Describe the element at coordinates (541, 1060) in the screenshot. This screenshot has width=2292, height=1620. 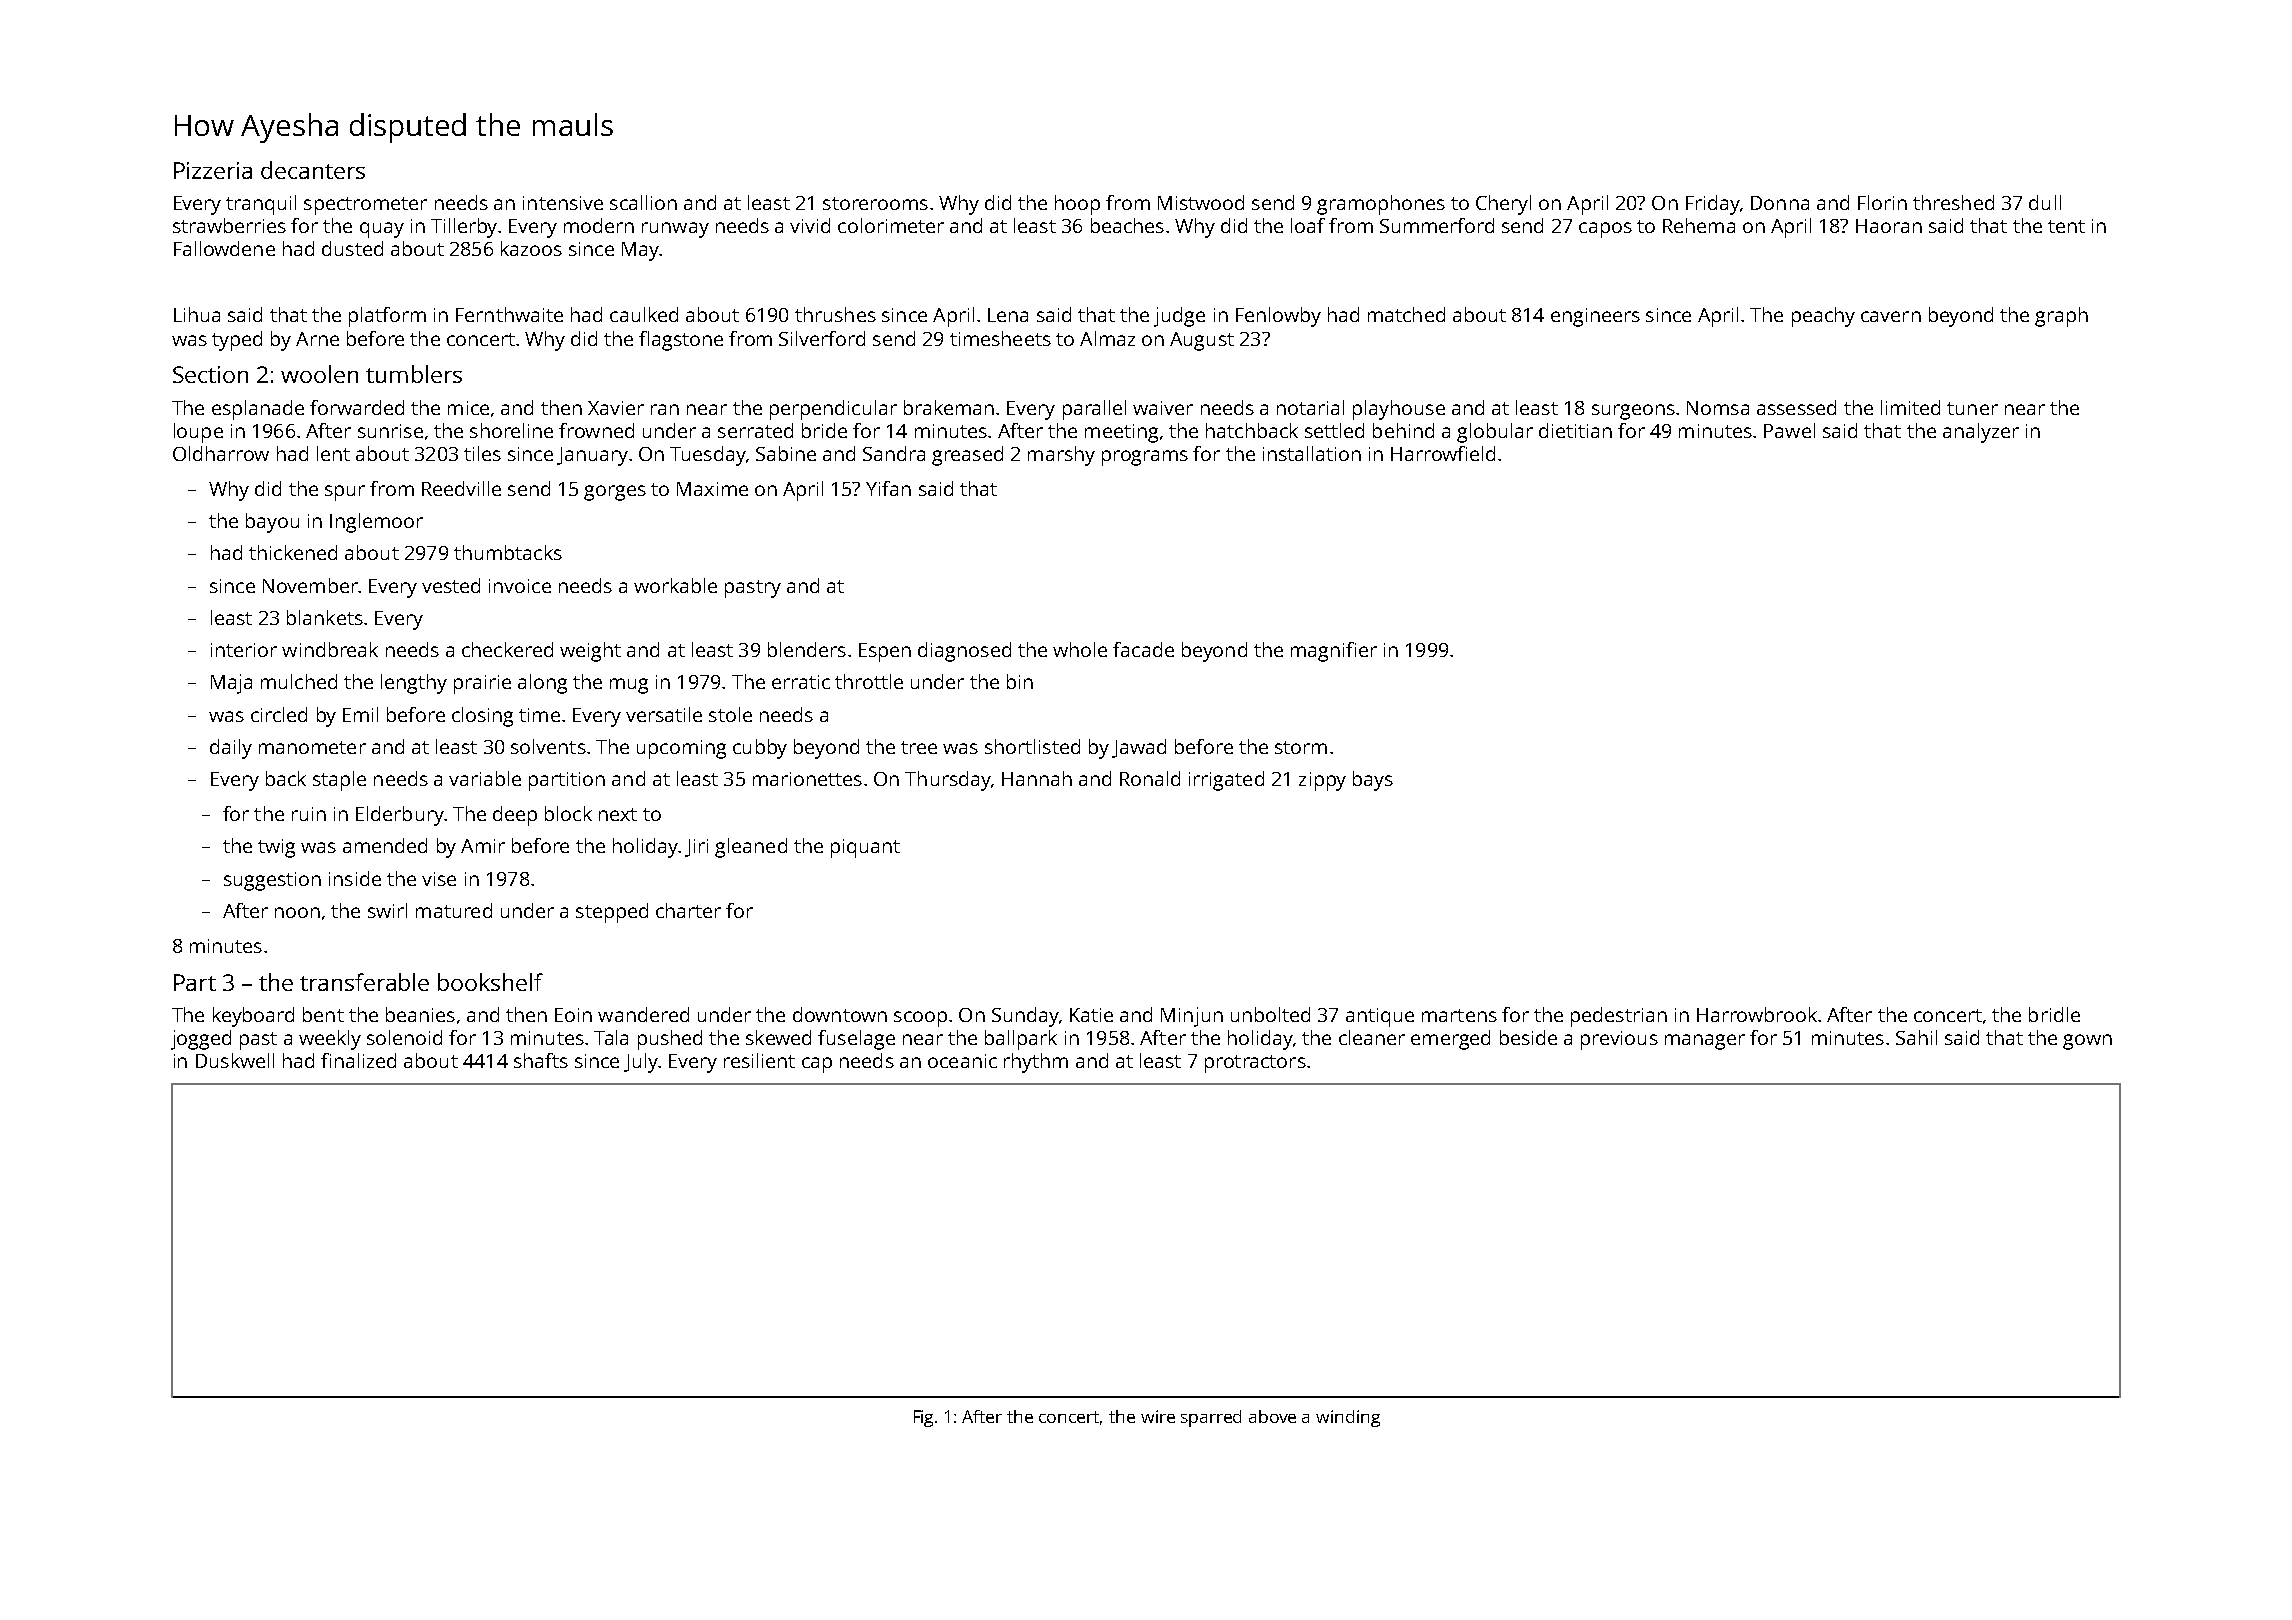
I see `shafts` at that location.
